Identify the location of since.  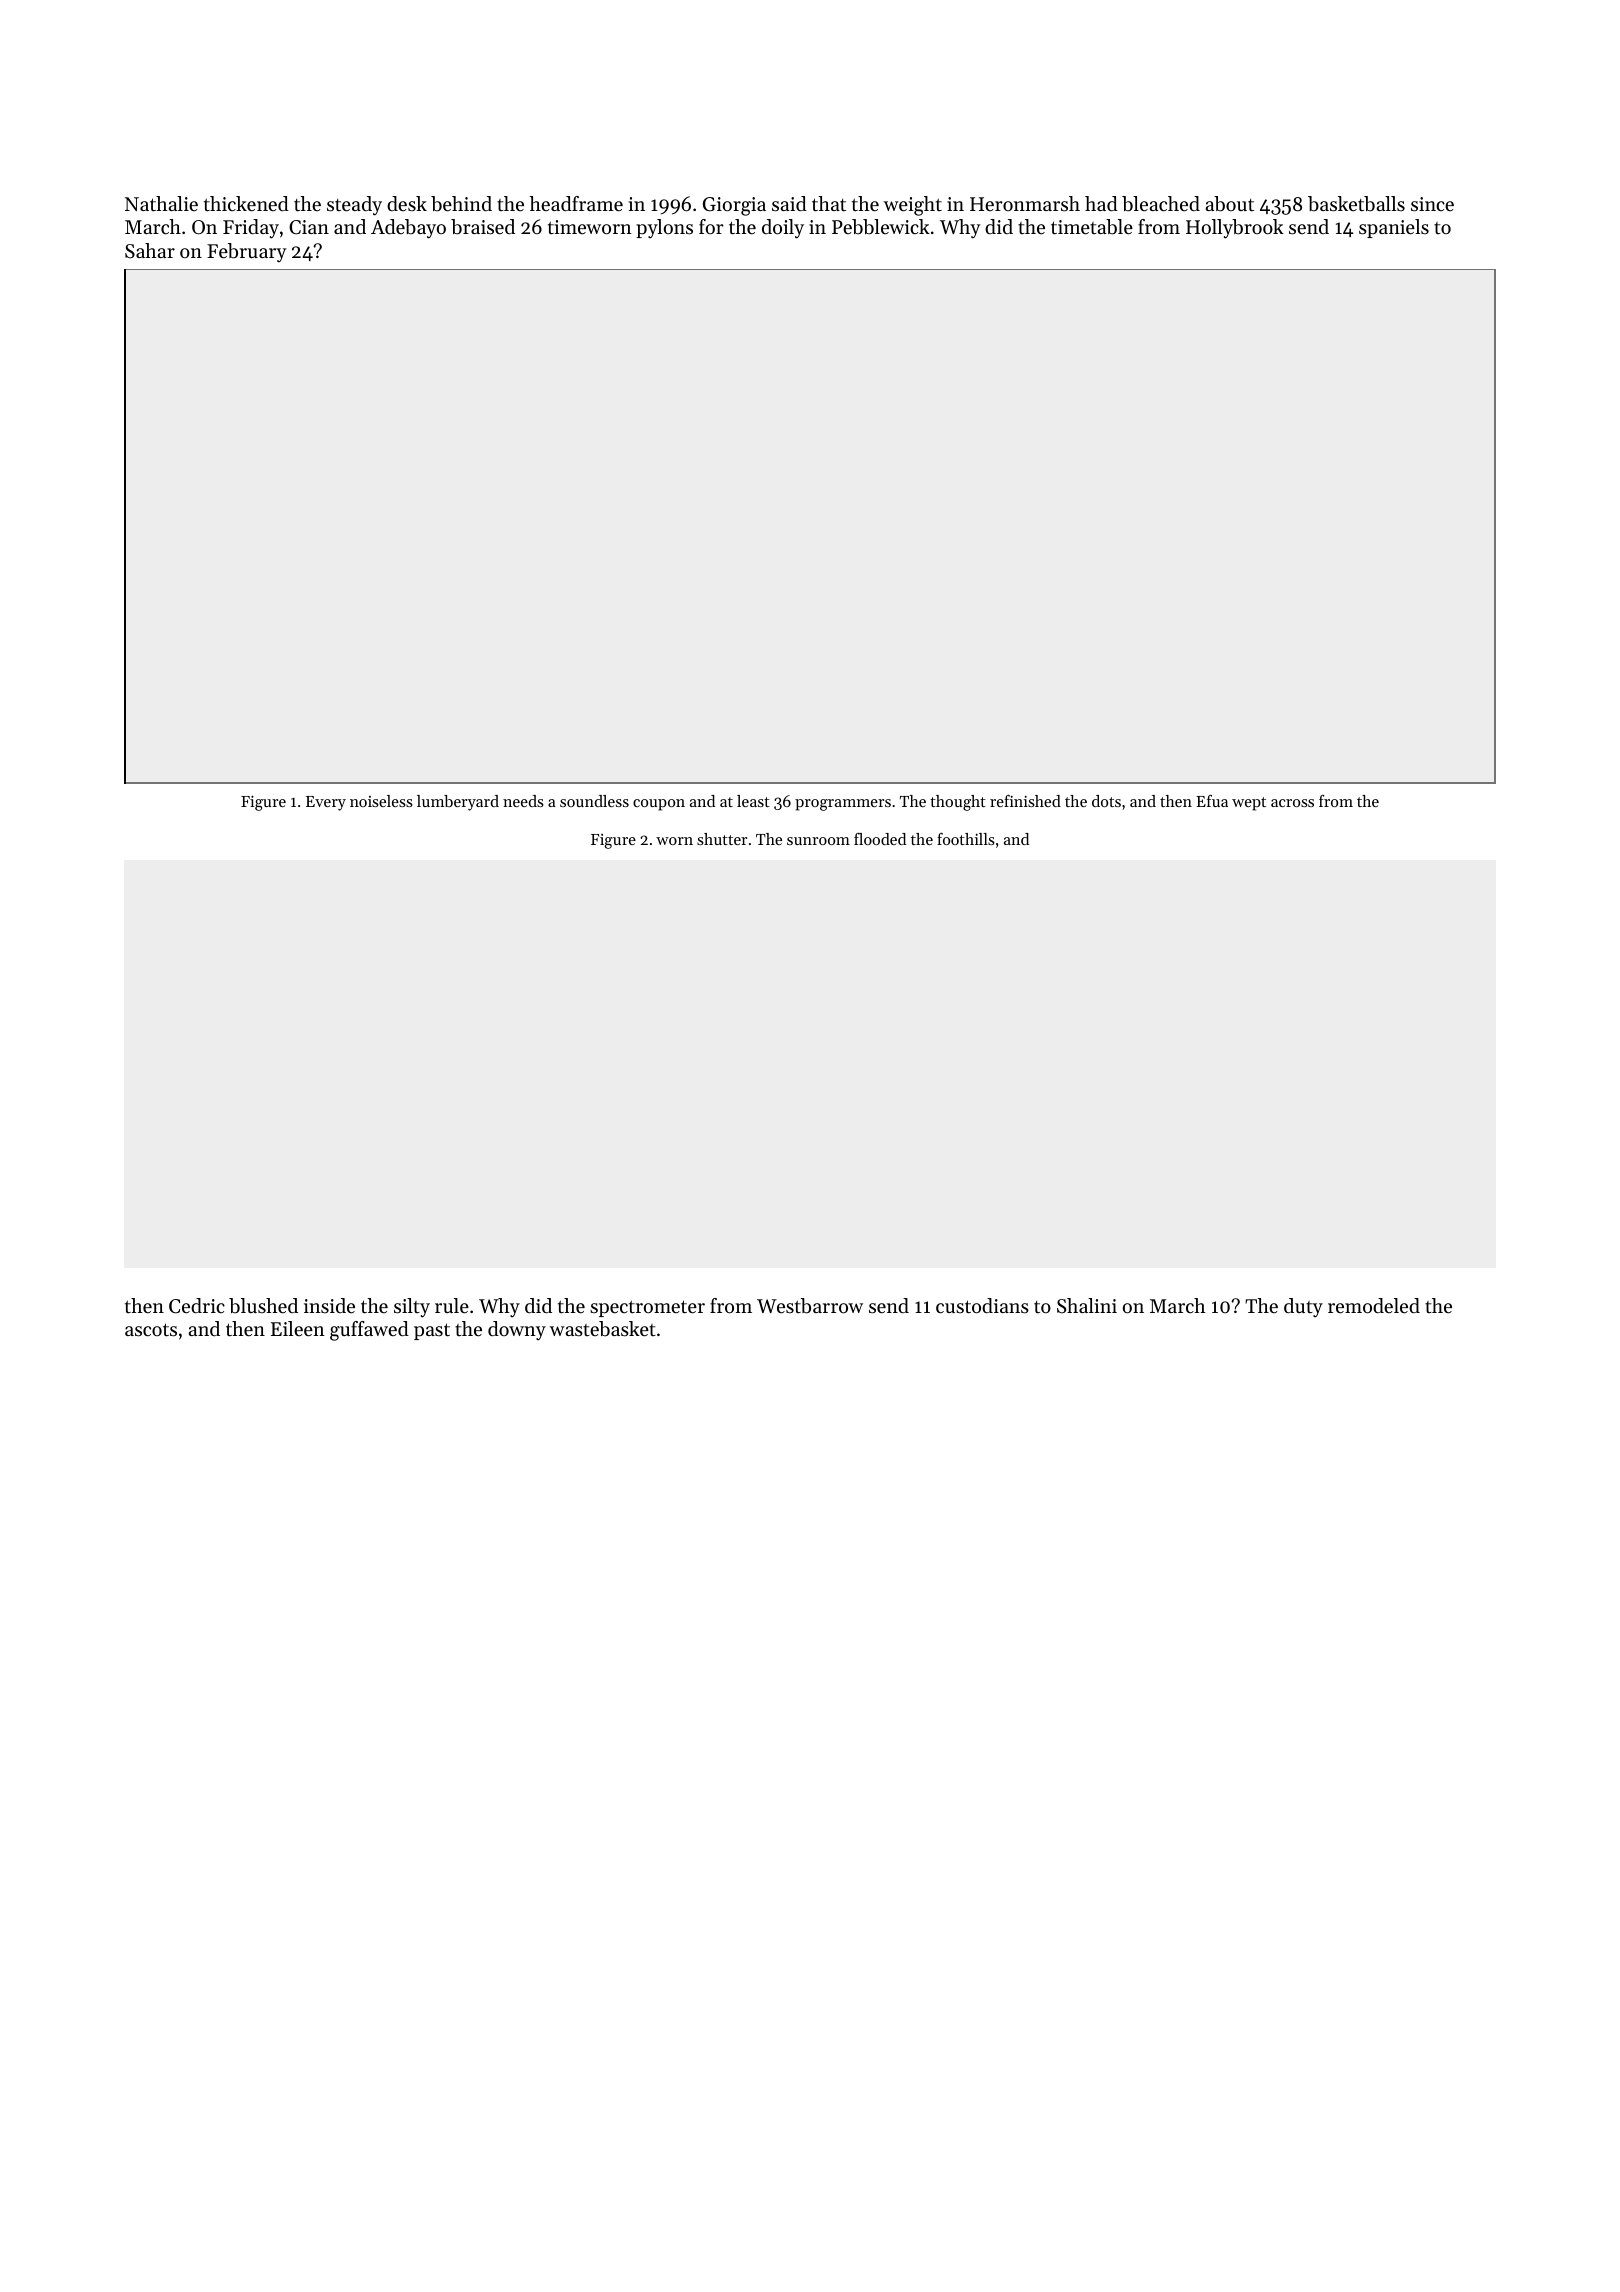
(1432, 204).
